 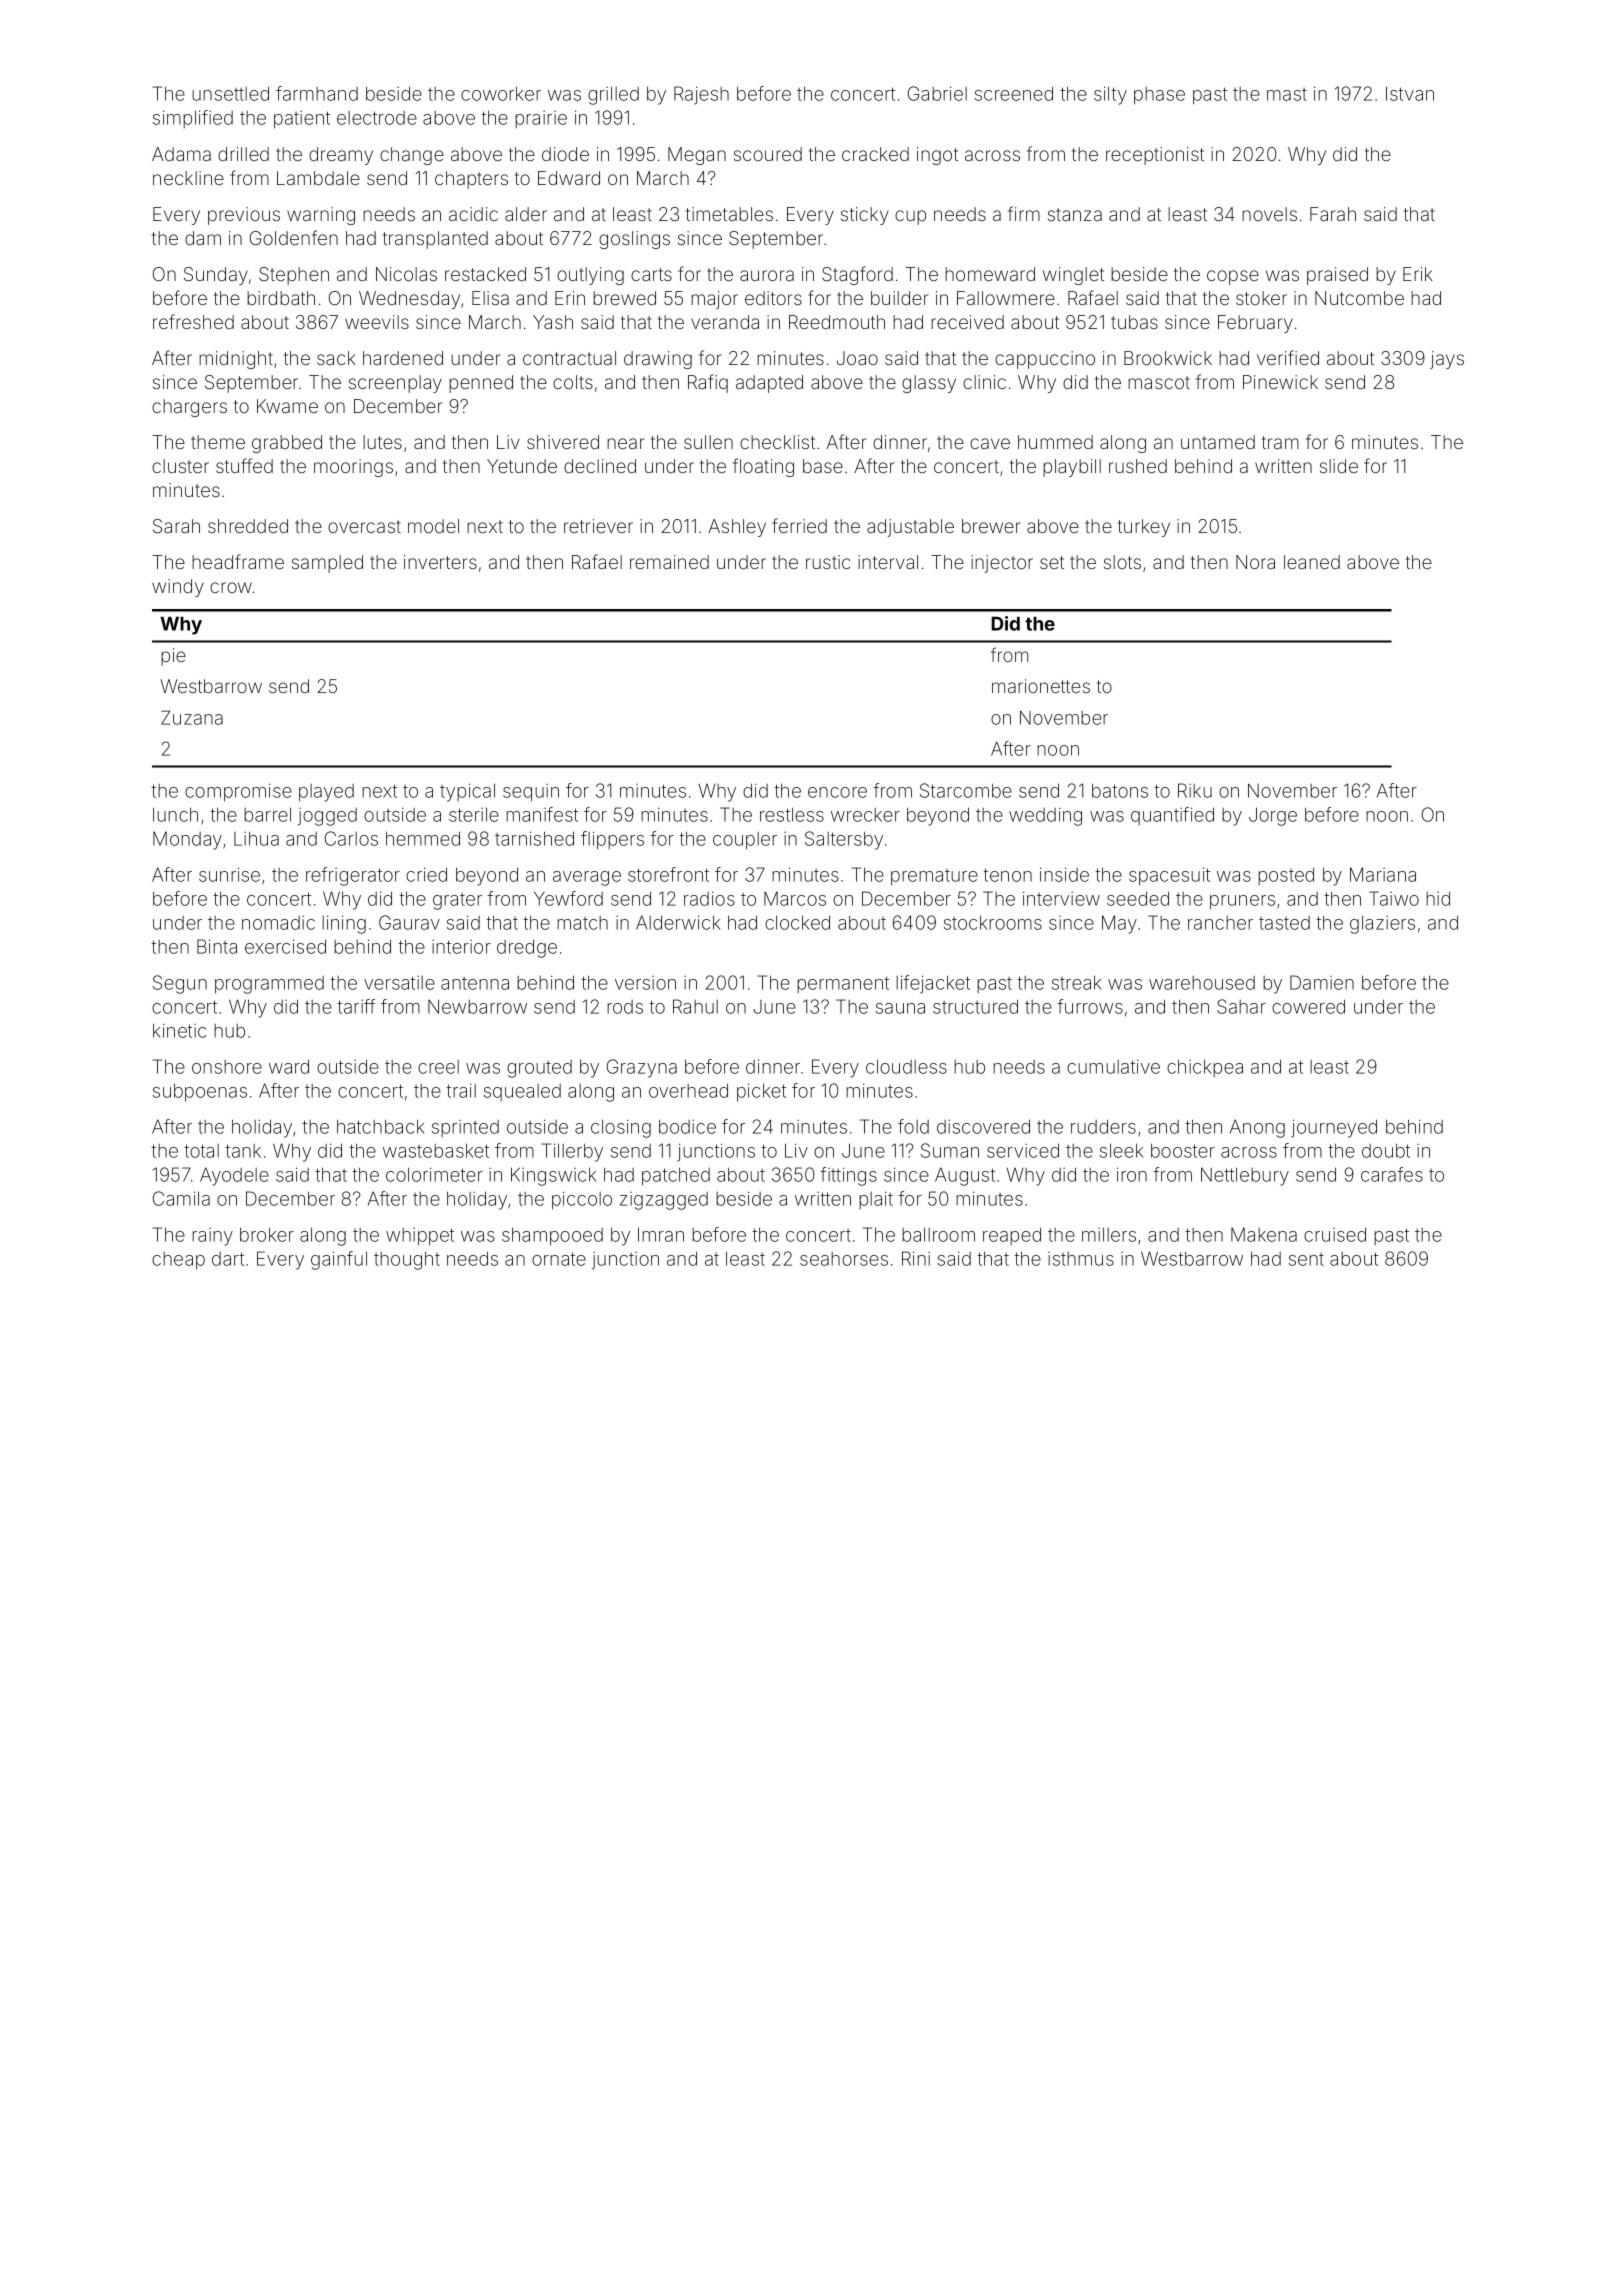 What do you see at coordinates (228, 1259) in the page?
I see `dart` at bounding box center [228, 1259].
